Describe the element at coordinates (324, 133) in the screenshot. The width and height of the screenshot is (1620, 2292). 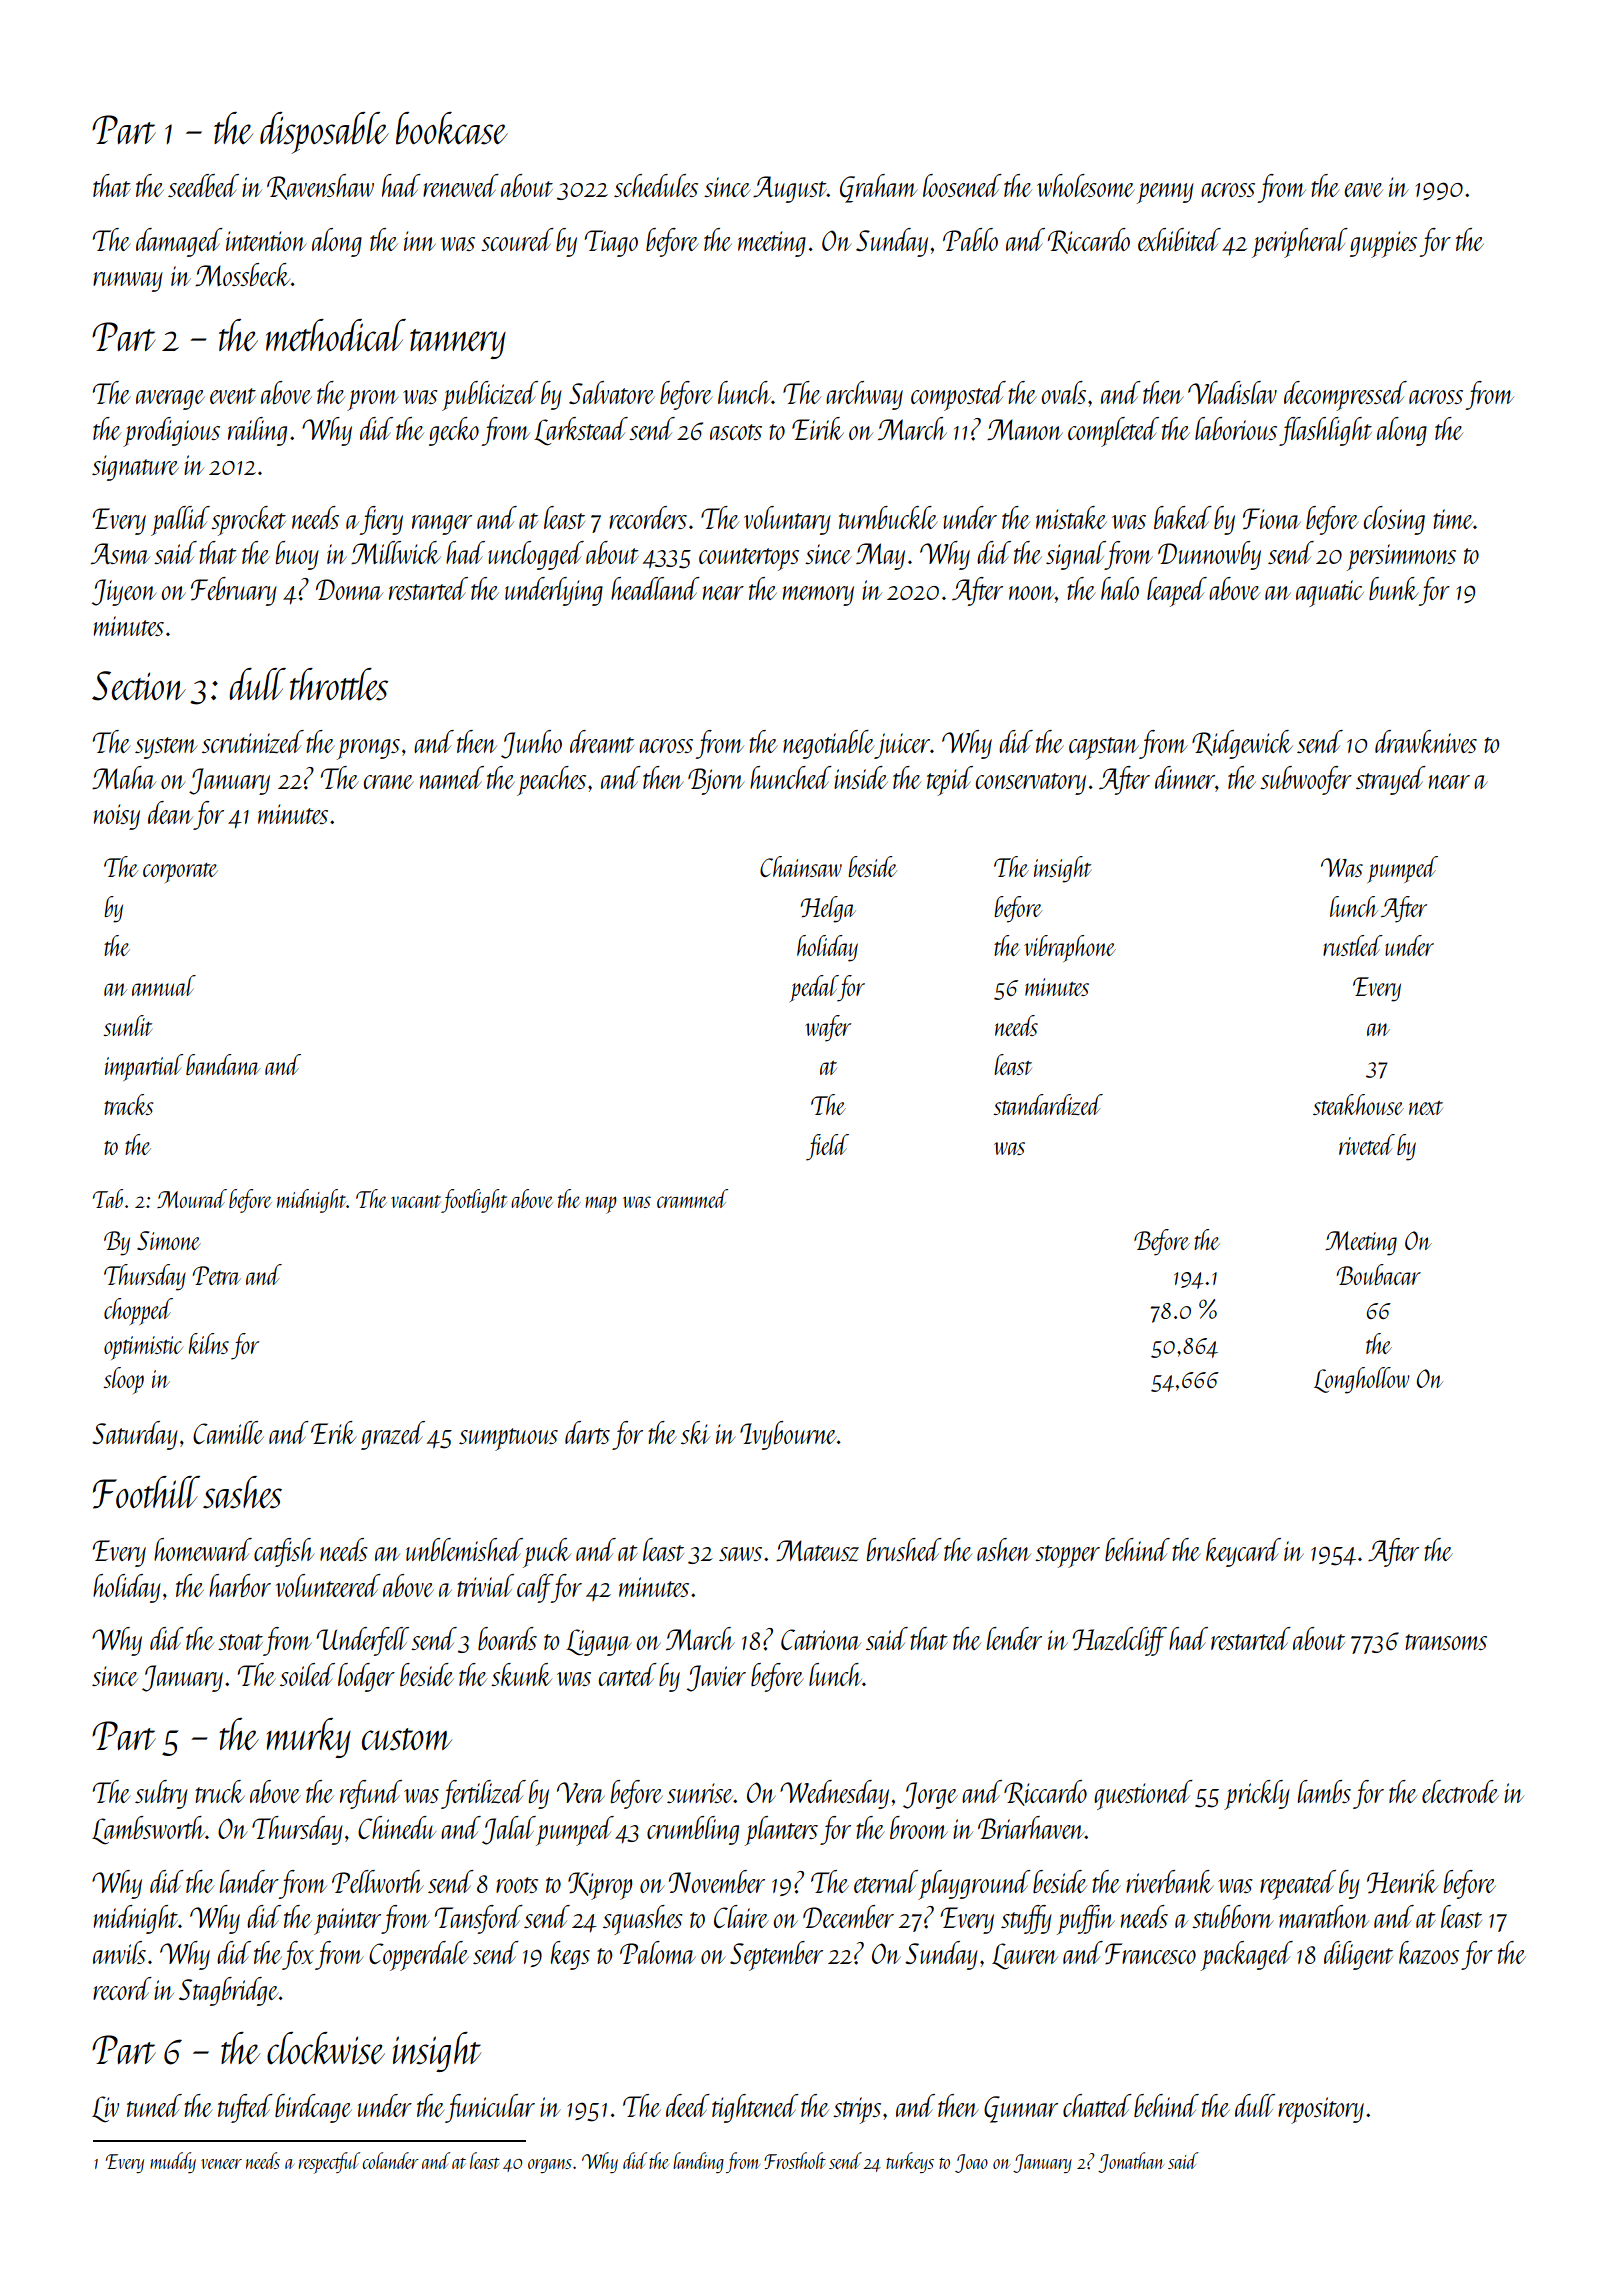
I see `disposable` at that location.
